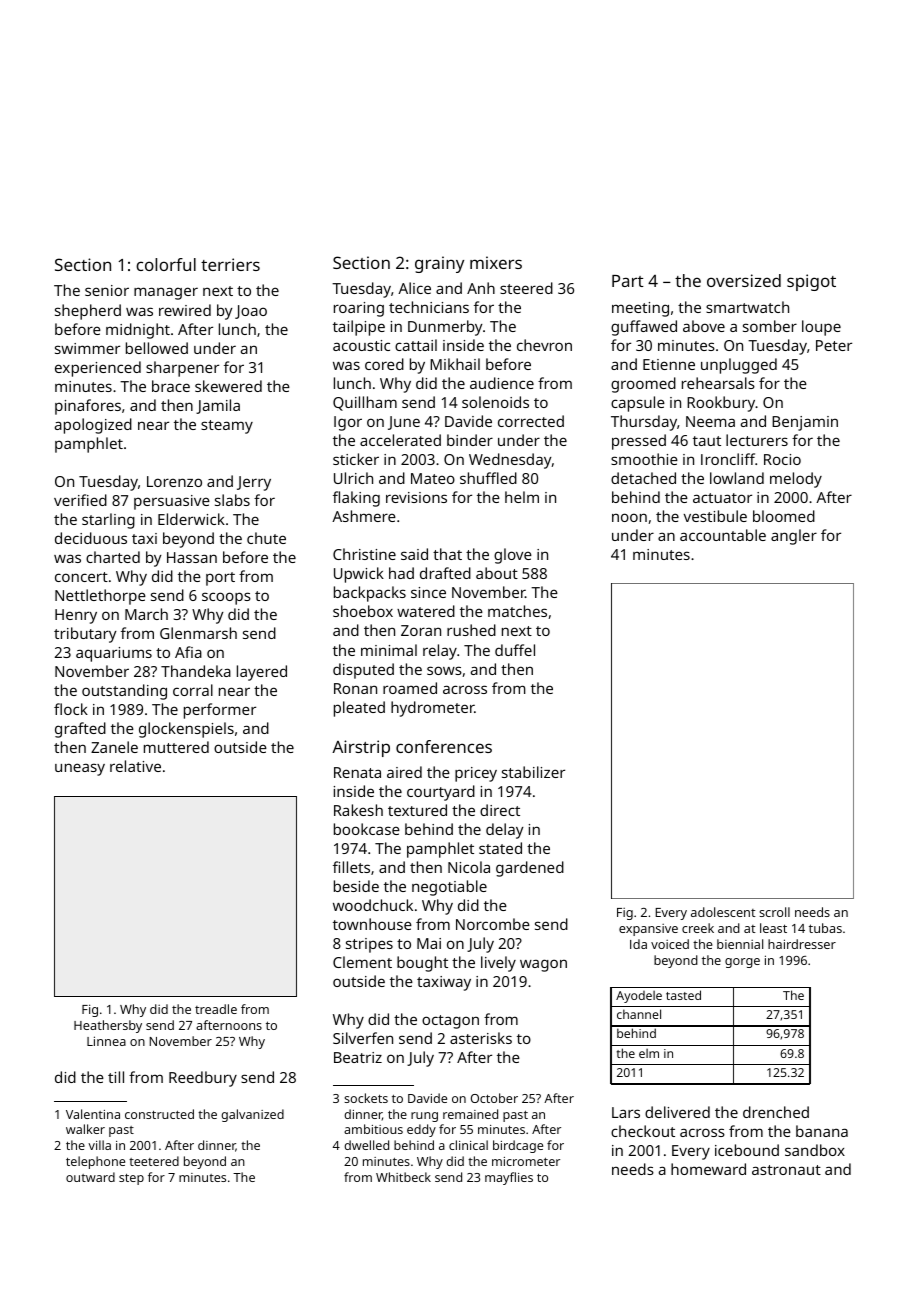 This screenshot has width=908, height=1316. I want to click on outstanding, so click(124, 692).
